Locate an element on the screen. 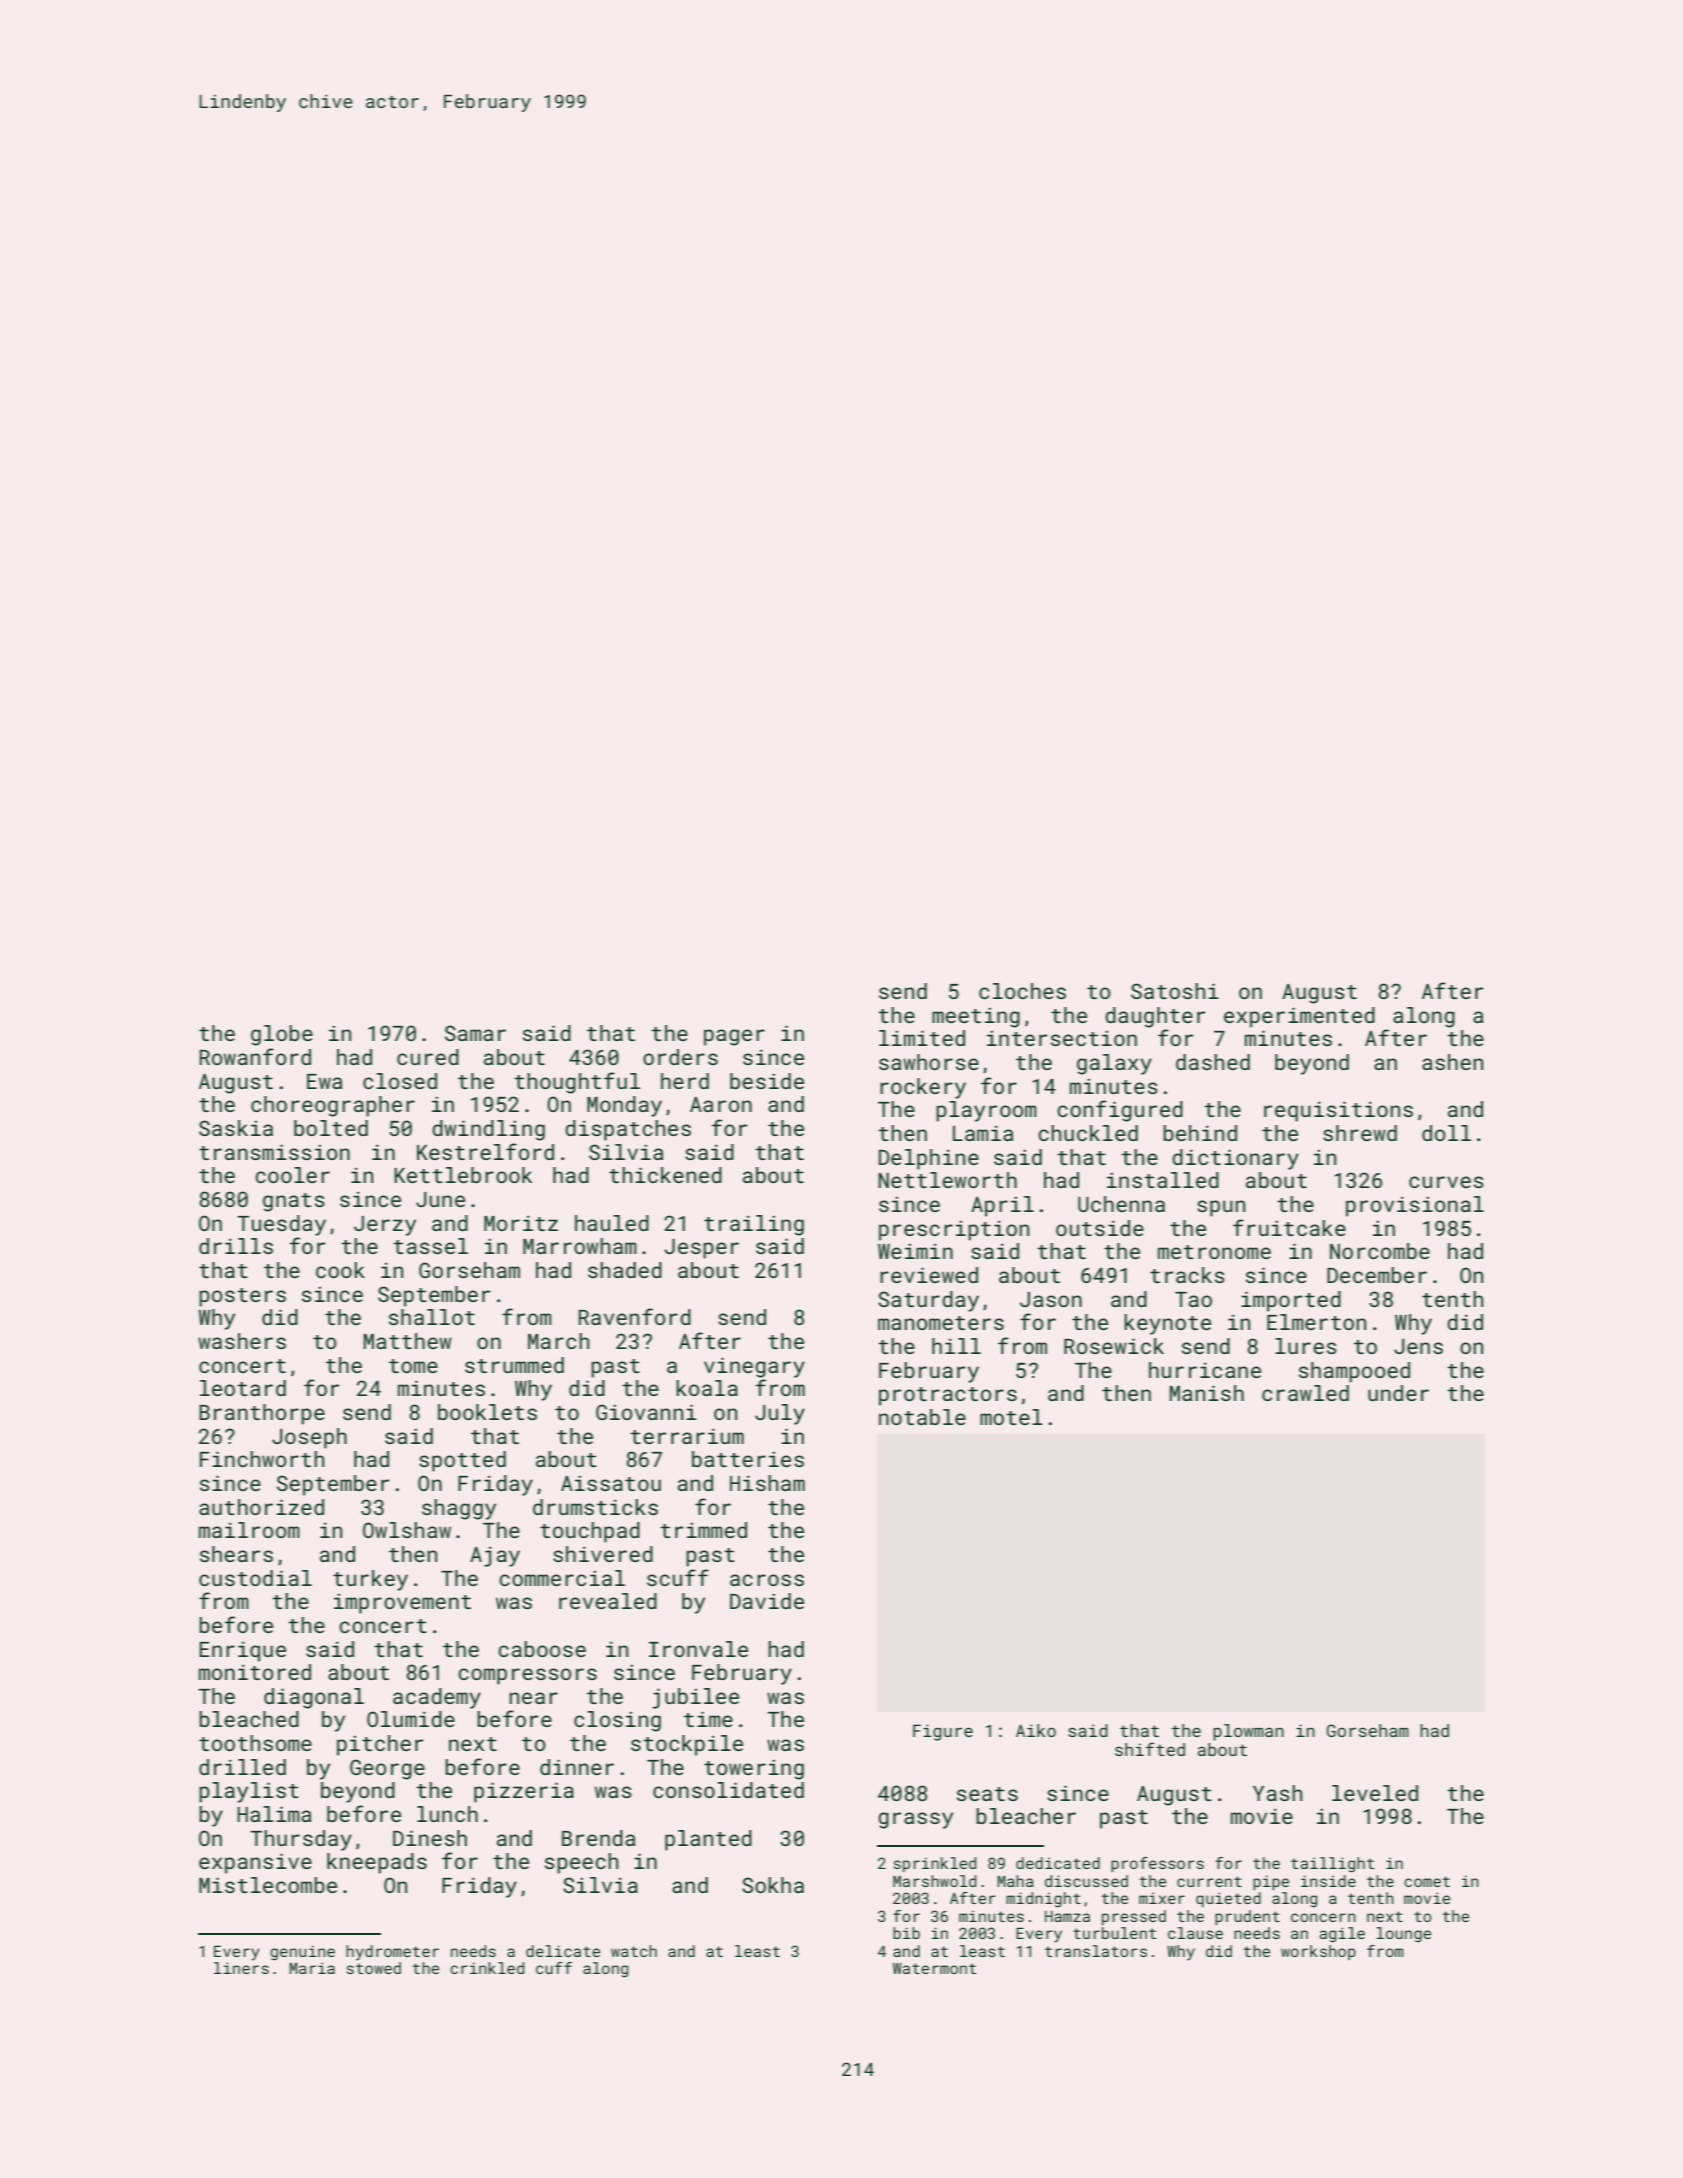  jubilee is located at coordinates (696, 1698).
